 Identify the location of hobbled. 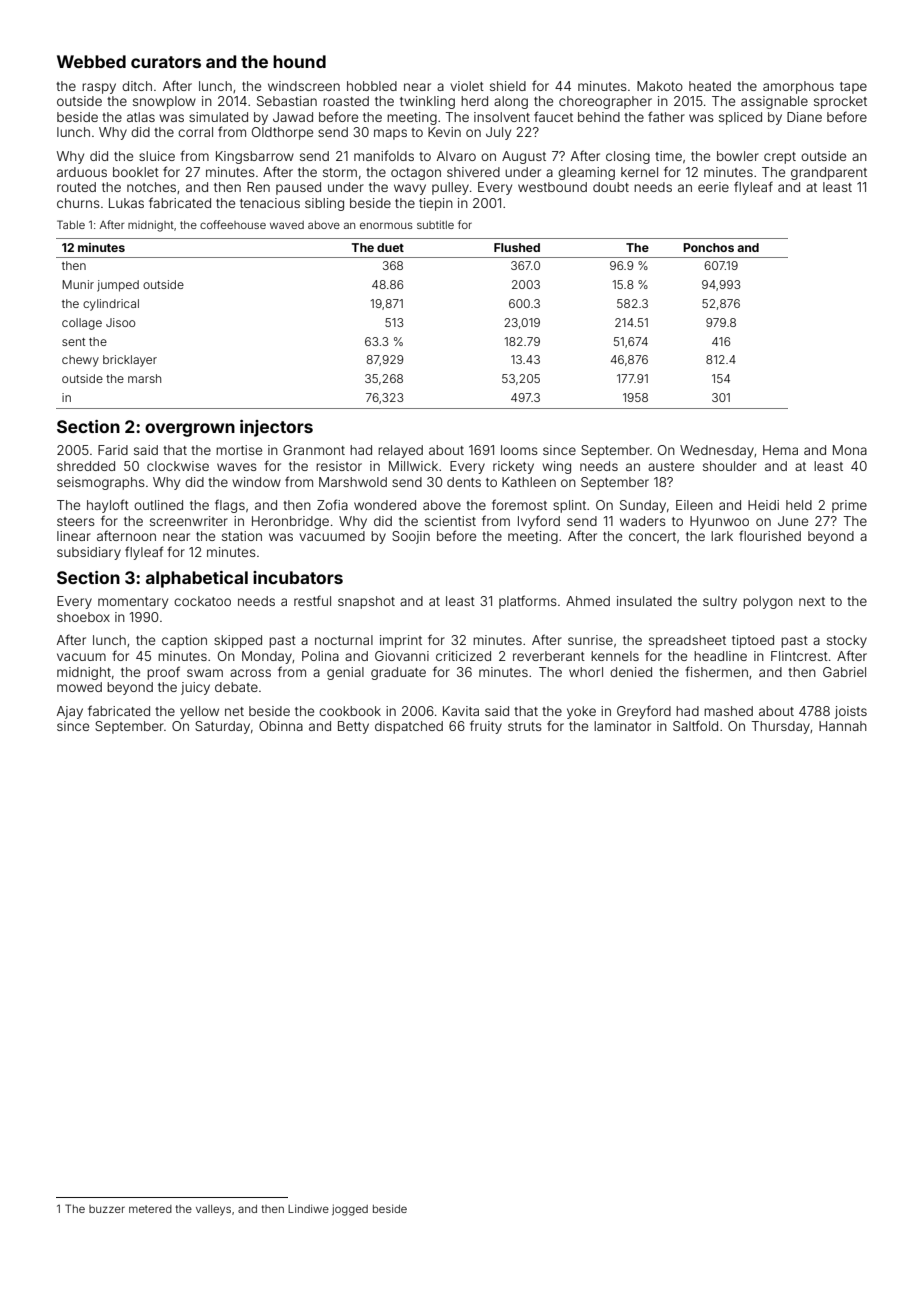
(372, 86).
